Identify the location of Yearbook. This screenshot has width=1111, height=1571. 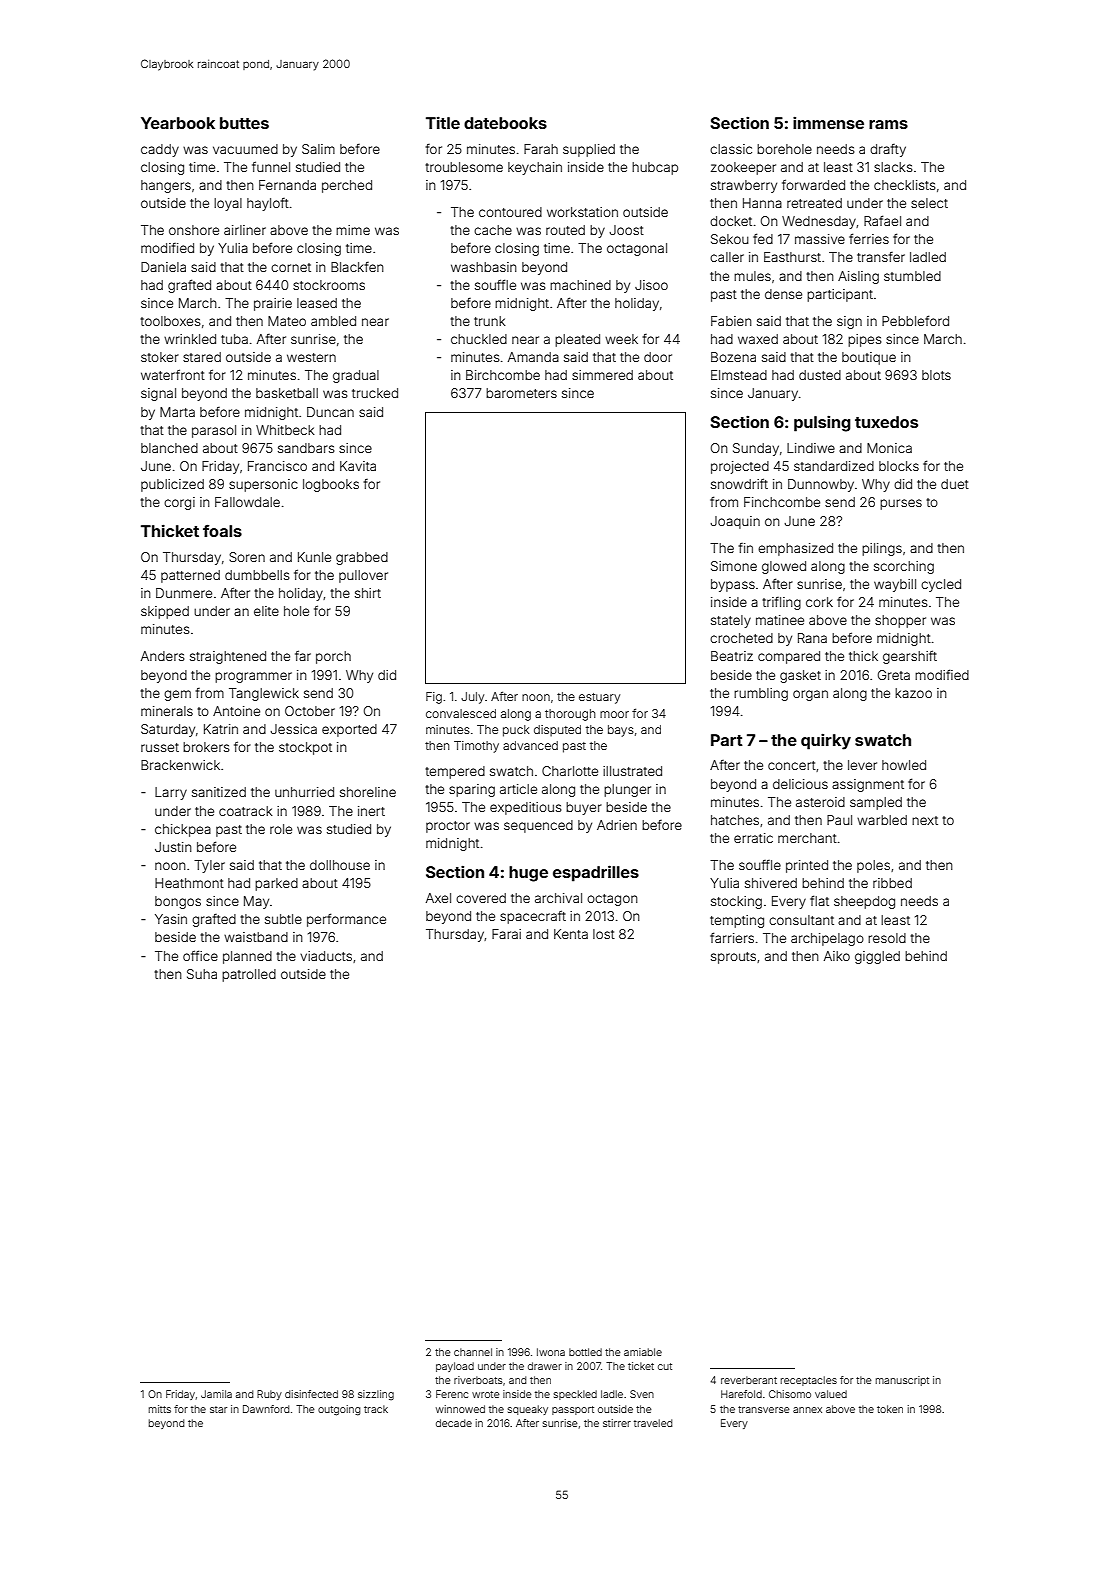
(178, 123).
